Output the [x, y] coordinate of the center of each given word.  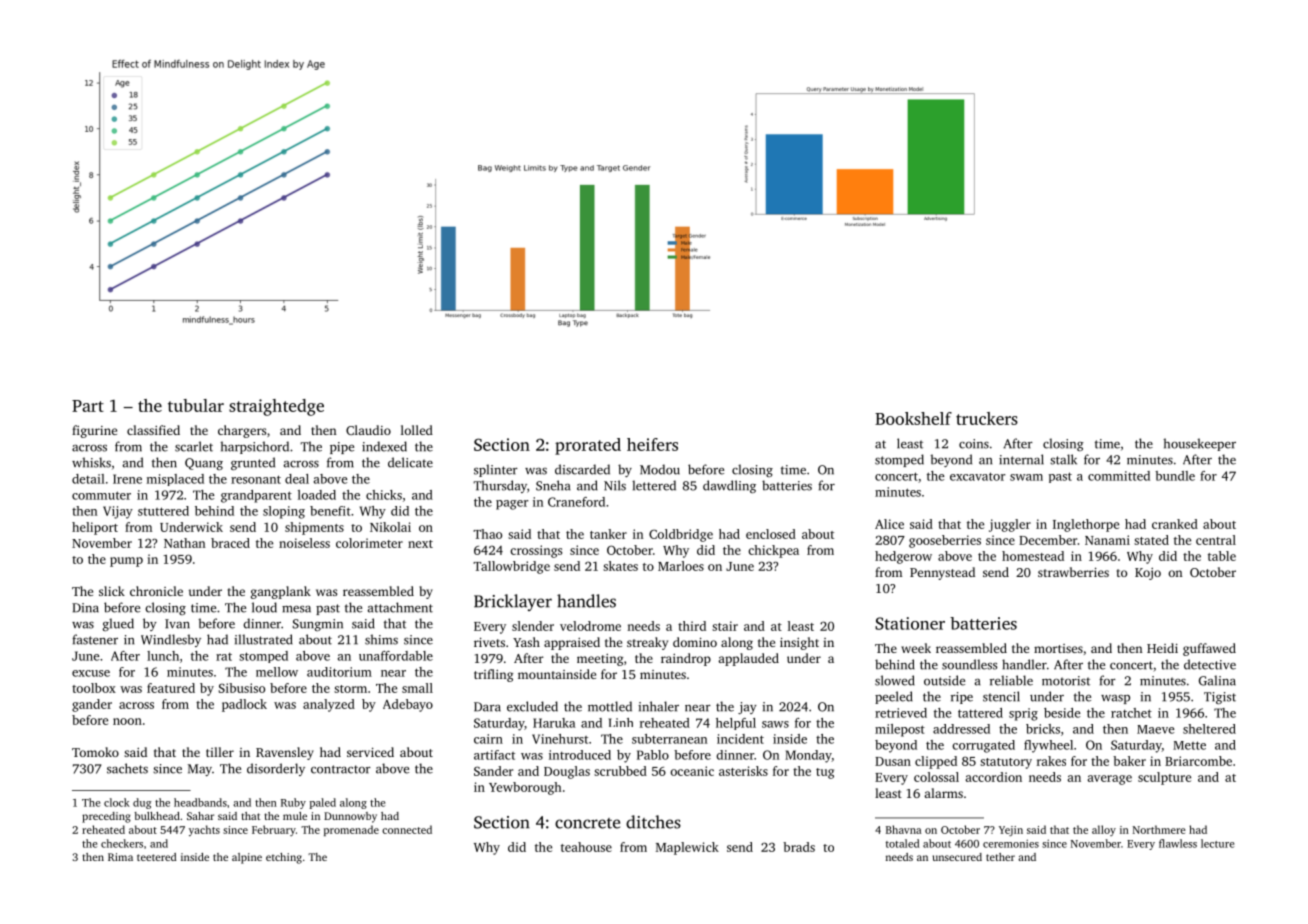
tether [1000, 857]
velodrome [590, 626]
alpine [247, 858]
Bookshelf [913, 418]
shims [381, 639]
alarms [943, 793]
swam [1026, 477]
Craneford [576, 502]
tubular [196, 405]
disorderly [276, 769]
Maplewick [687, 848]
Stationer [910, 623]
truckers [987, 418]
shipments [314, 528]
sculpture [1164, 778]
